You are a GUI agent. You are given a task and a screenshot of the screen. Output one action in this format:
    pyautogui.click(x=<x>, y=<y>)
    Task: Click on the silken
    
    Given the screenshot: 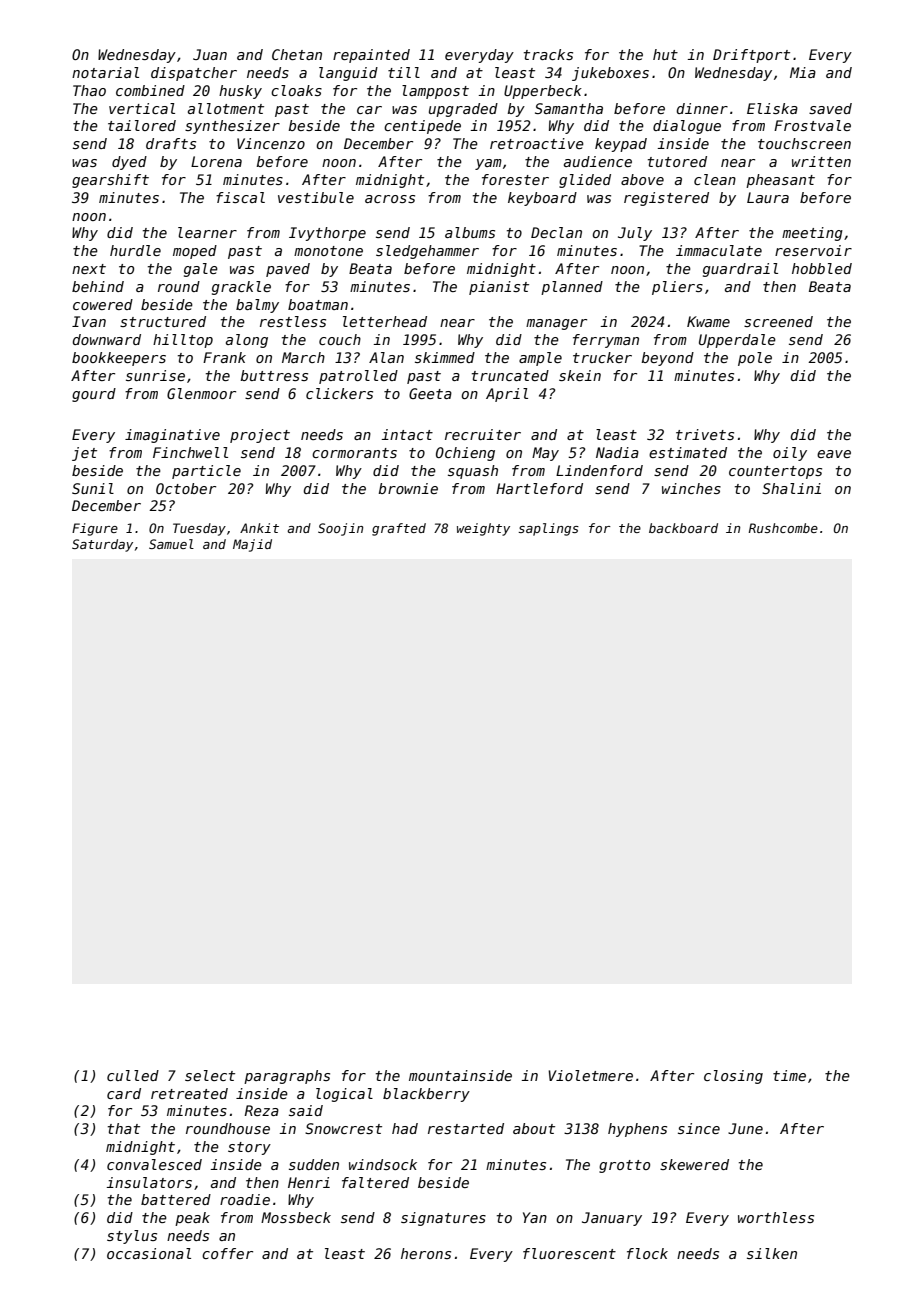 What is the action you would take?
    pyautogui.click(x=772, y=1253)
